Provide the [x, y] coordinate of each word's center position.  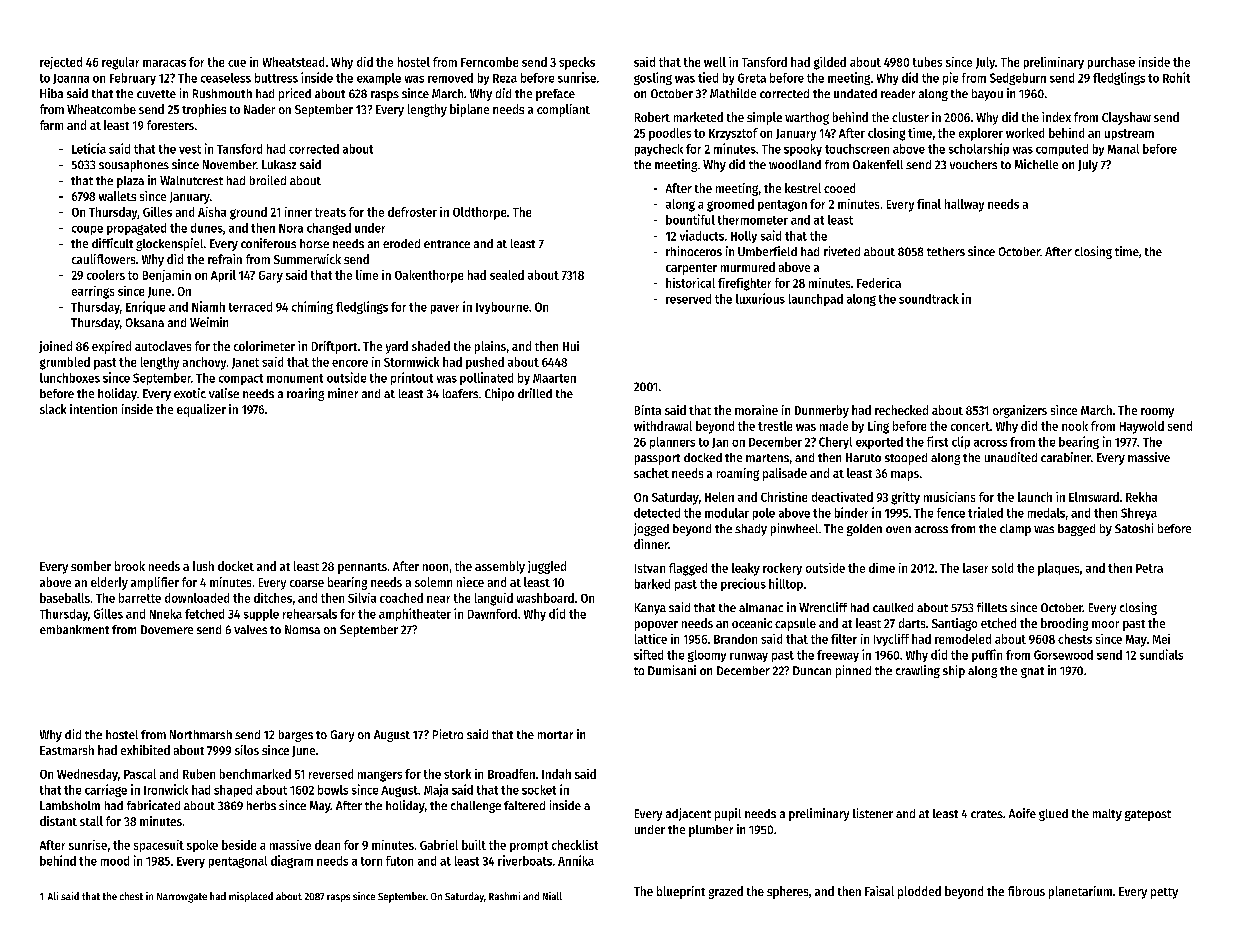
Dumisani [672, 670]
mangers [380, 776]
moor [1105, 624]
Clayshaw [1126, 118]
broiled [268, 180]
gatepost [1148, 815]
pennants [362, 568]
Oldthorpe [479, 213]
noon [435, 567]
